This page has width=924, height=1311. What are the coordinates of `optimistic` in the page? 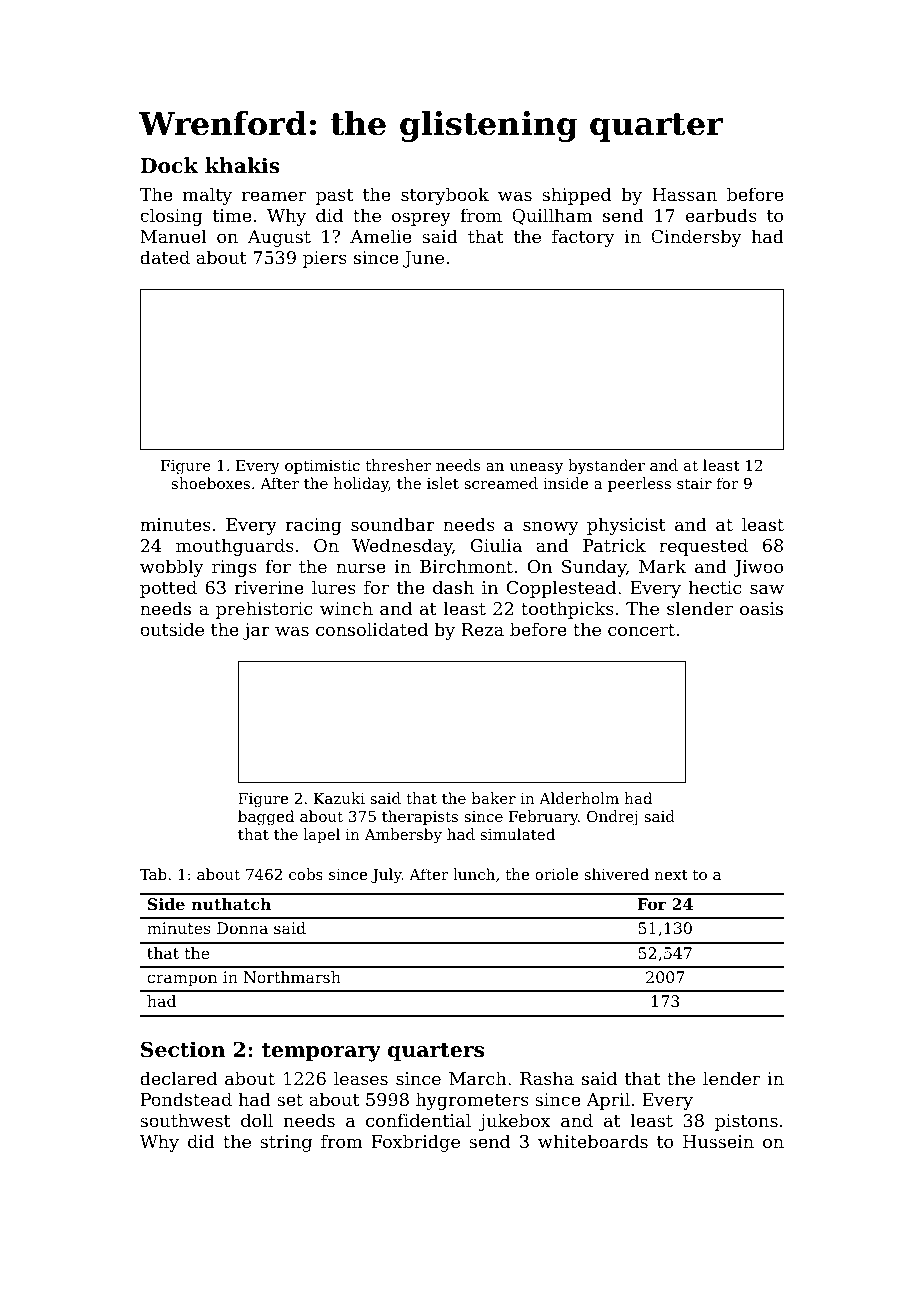 It's located at (322, 467).
